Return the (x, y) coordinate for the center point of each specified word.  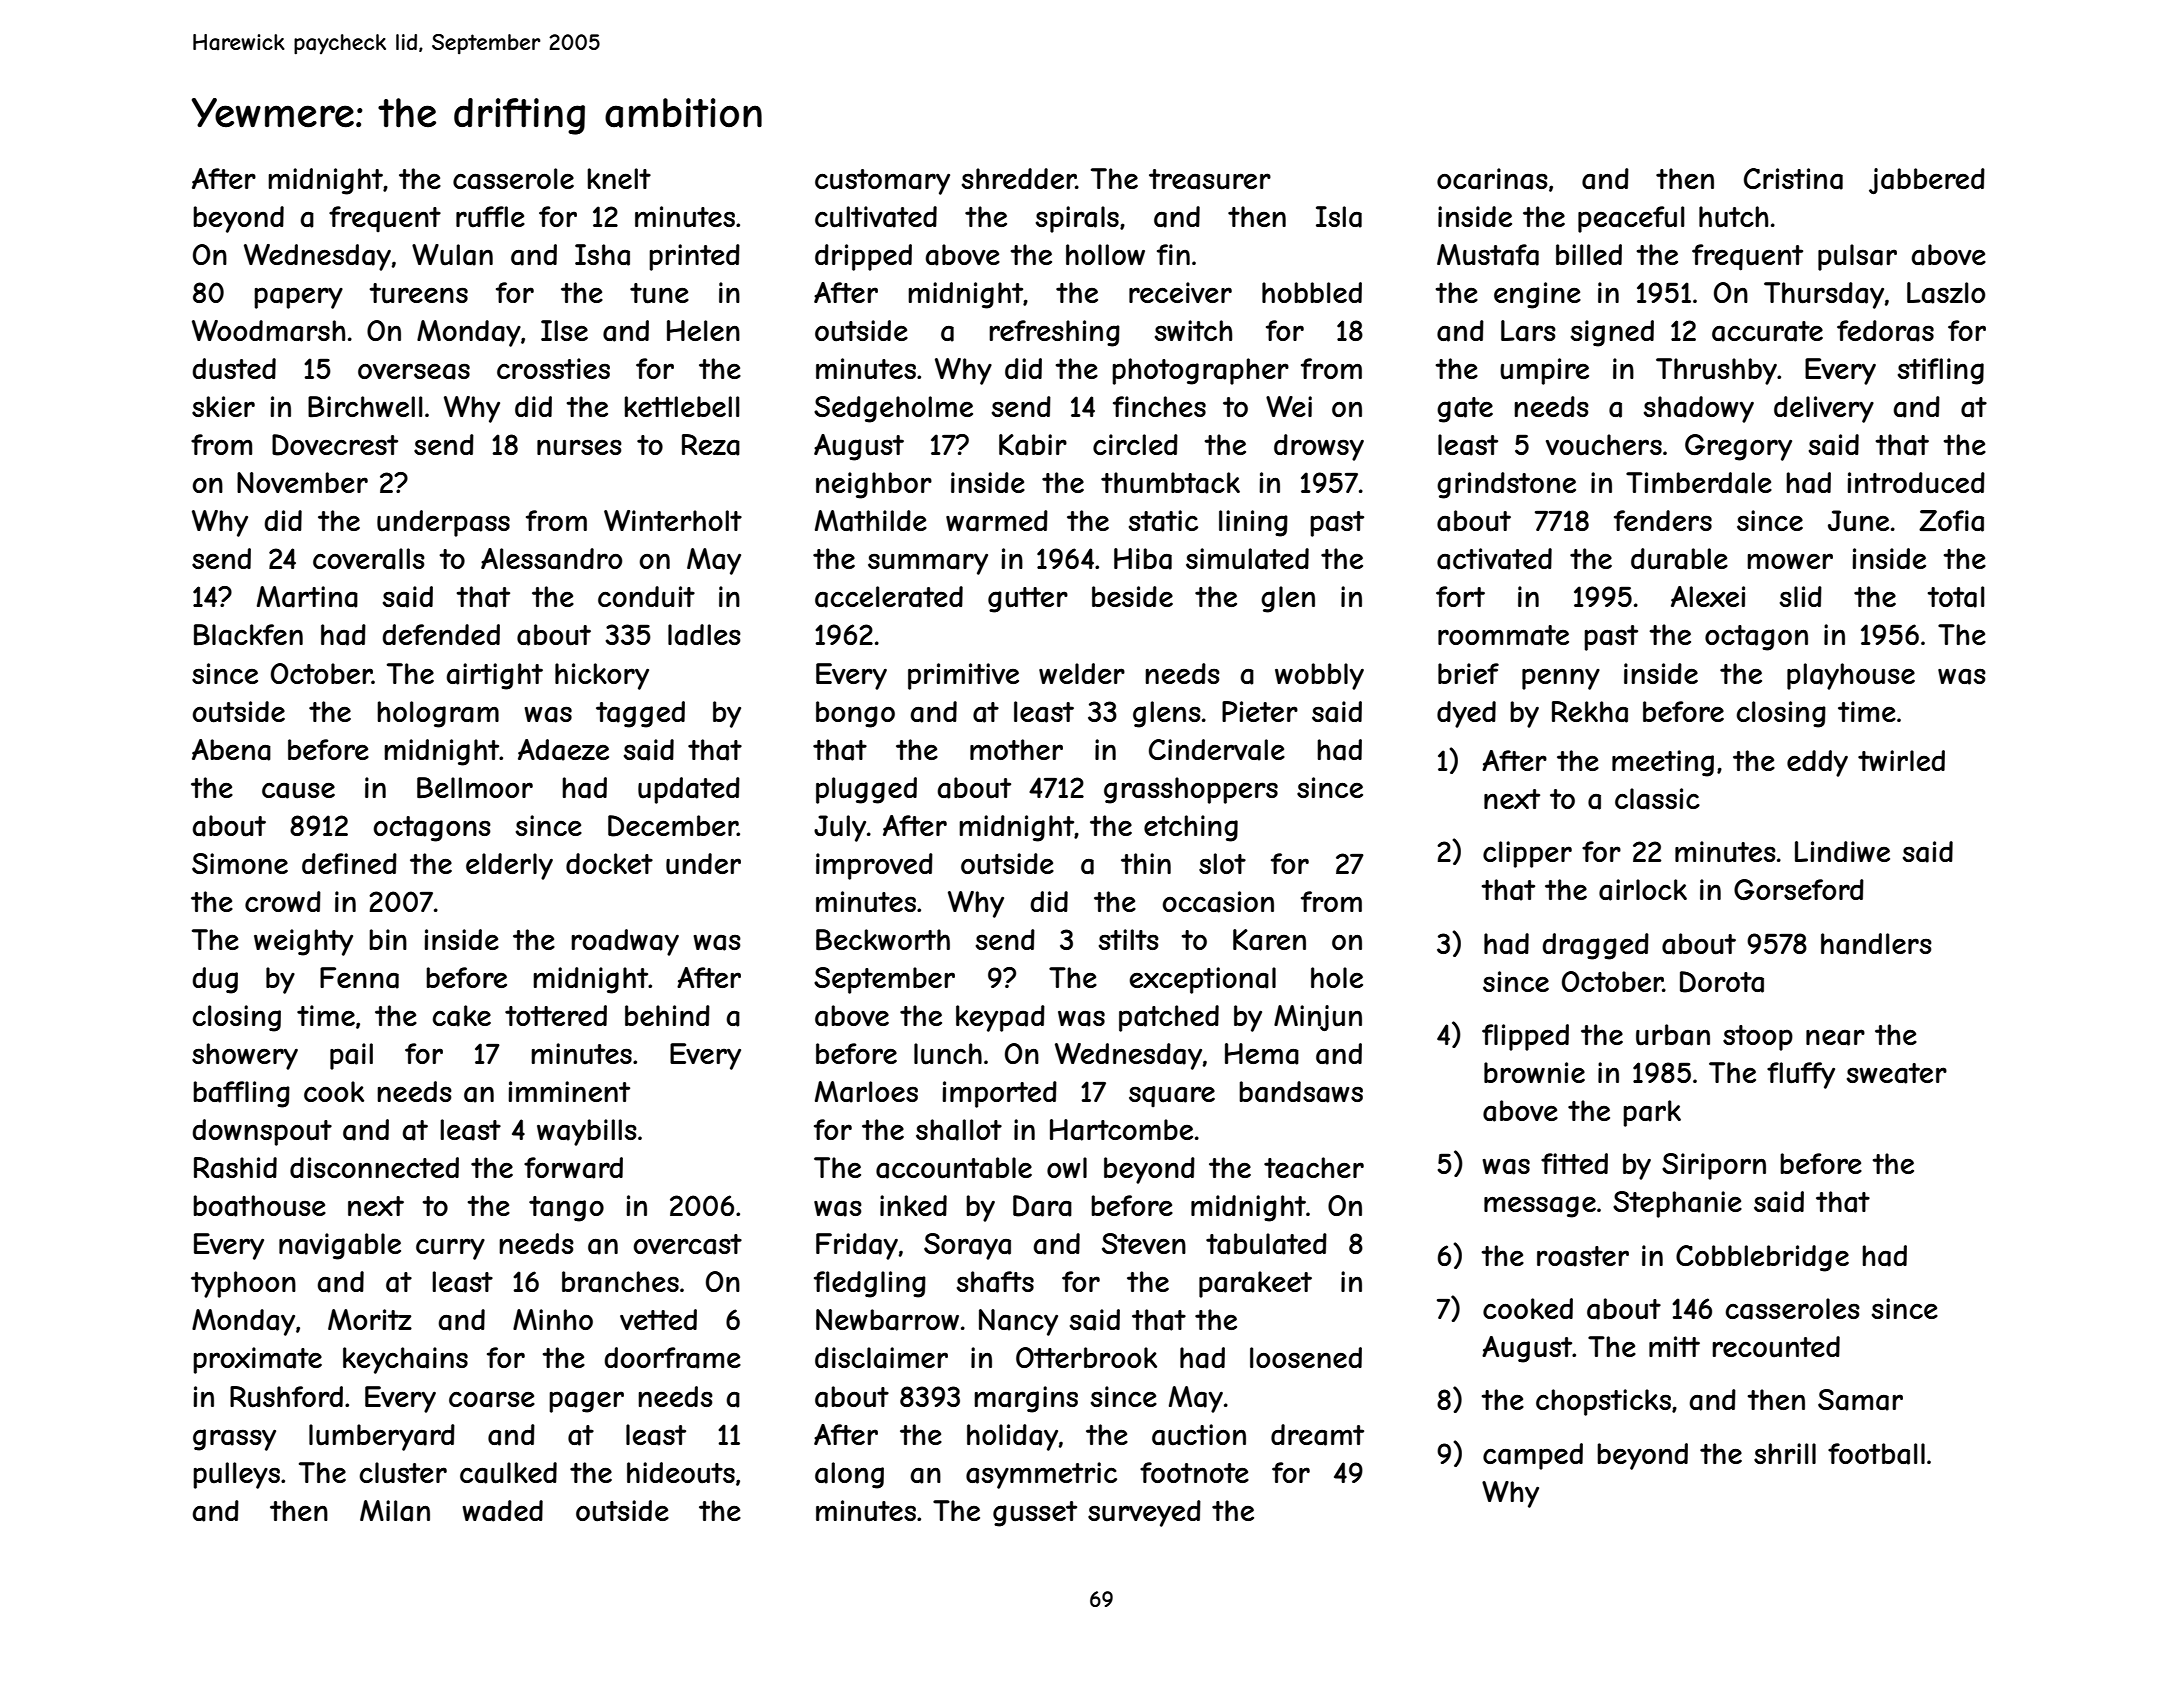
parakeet (1255, 1284)
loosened (1306, 1357)
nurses (579, 447)
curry (450, 1249)
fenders (1663, 520)
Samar (1860, 1400)
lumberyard (382, 1437)
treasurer (1210, 179)
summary (928, 564)
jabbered (1927, 181)
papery (298, 298)
